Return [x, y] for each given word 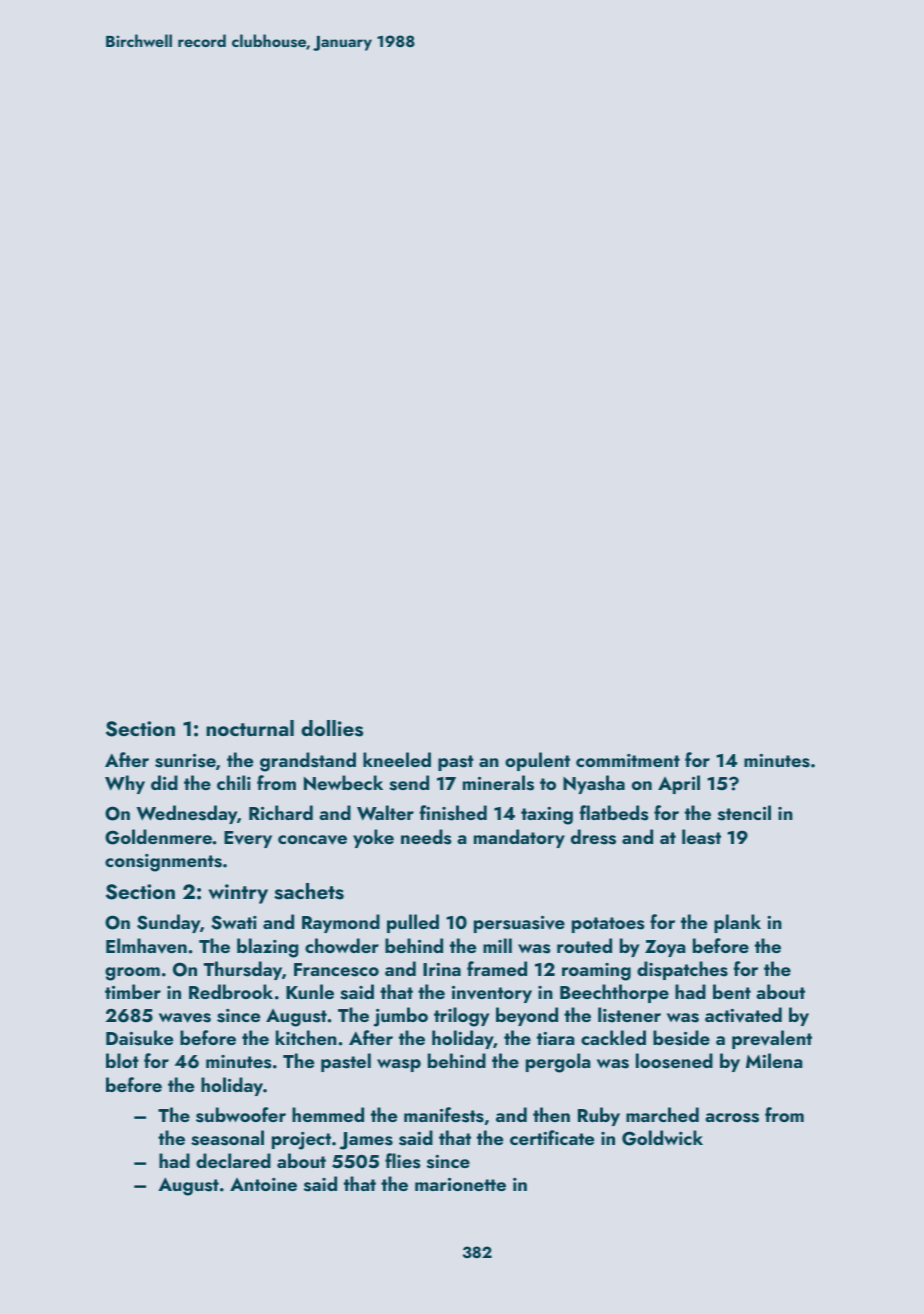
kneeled [397, 759]
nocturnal [250, 728]
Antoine [263, 1184]
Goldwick [662, 1138]
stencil [744, 813]
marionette [460, 1184]
